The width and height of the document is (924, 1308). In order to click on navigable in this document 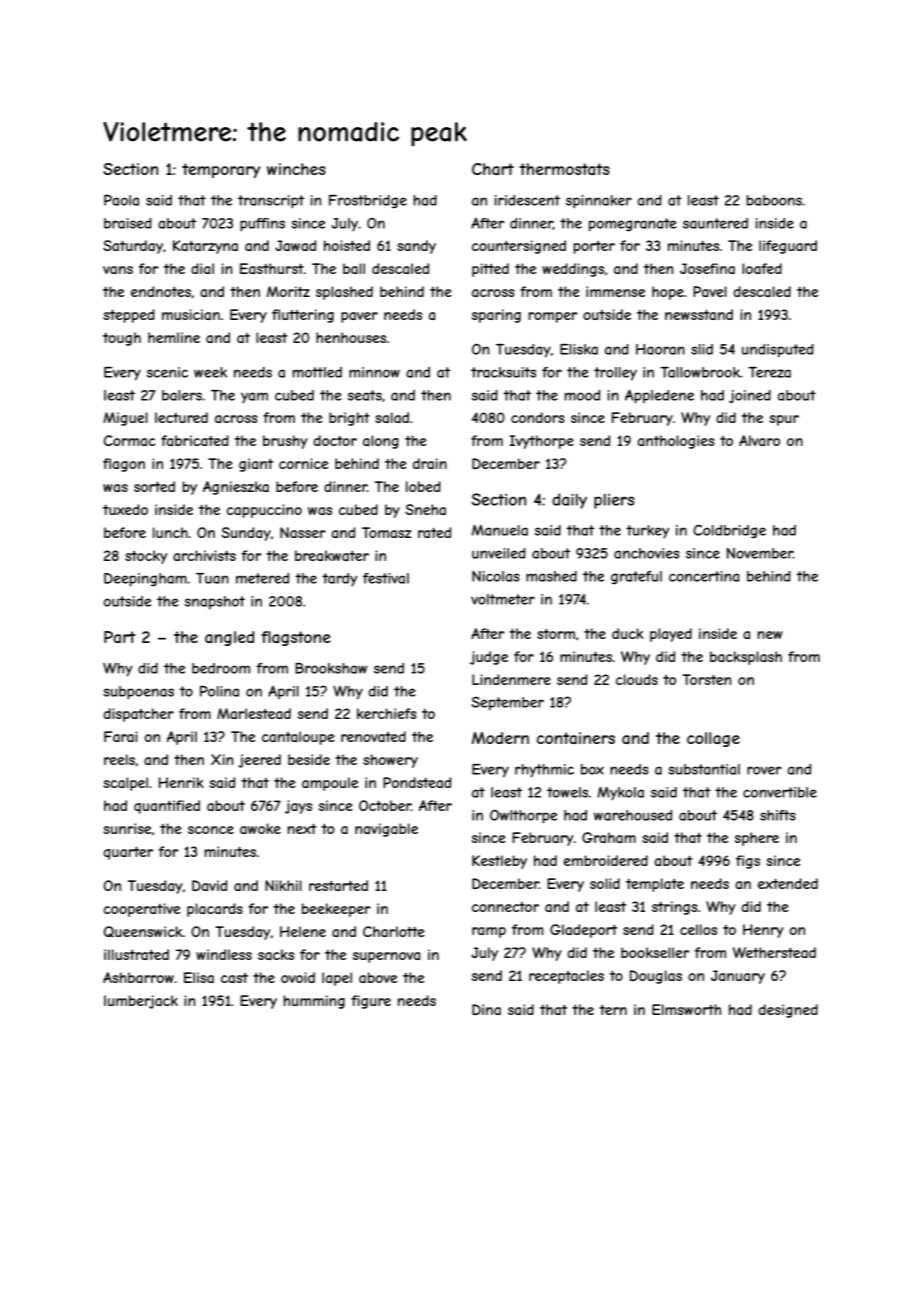, I will do `click(386, 830)`.
